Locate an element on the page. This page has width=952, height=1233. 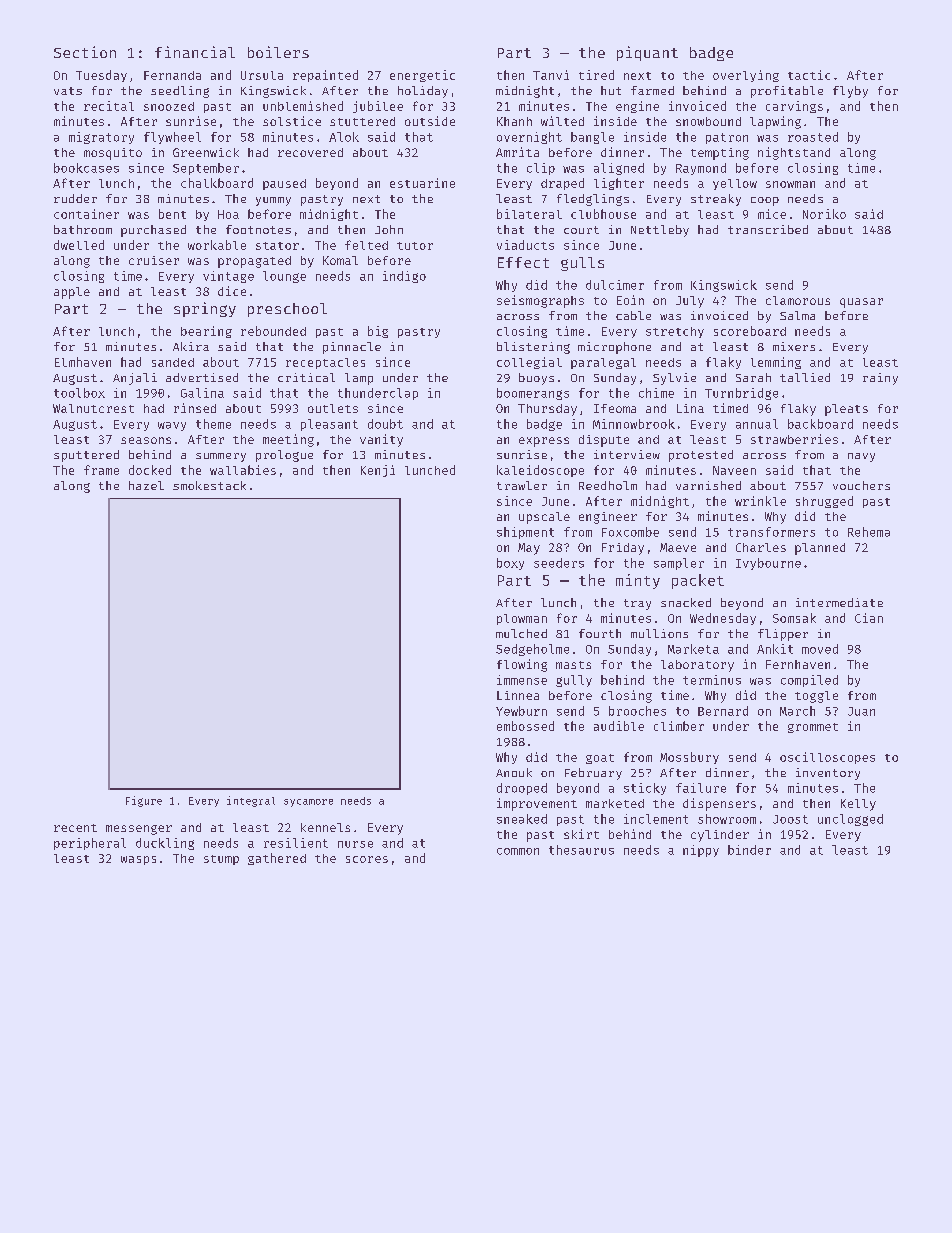
Linnea is located at coordinates (518, 695).
